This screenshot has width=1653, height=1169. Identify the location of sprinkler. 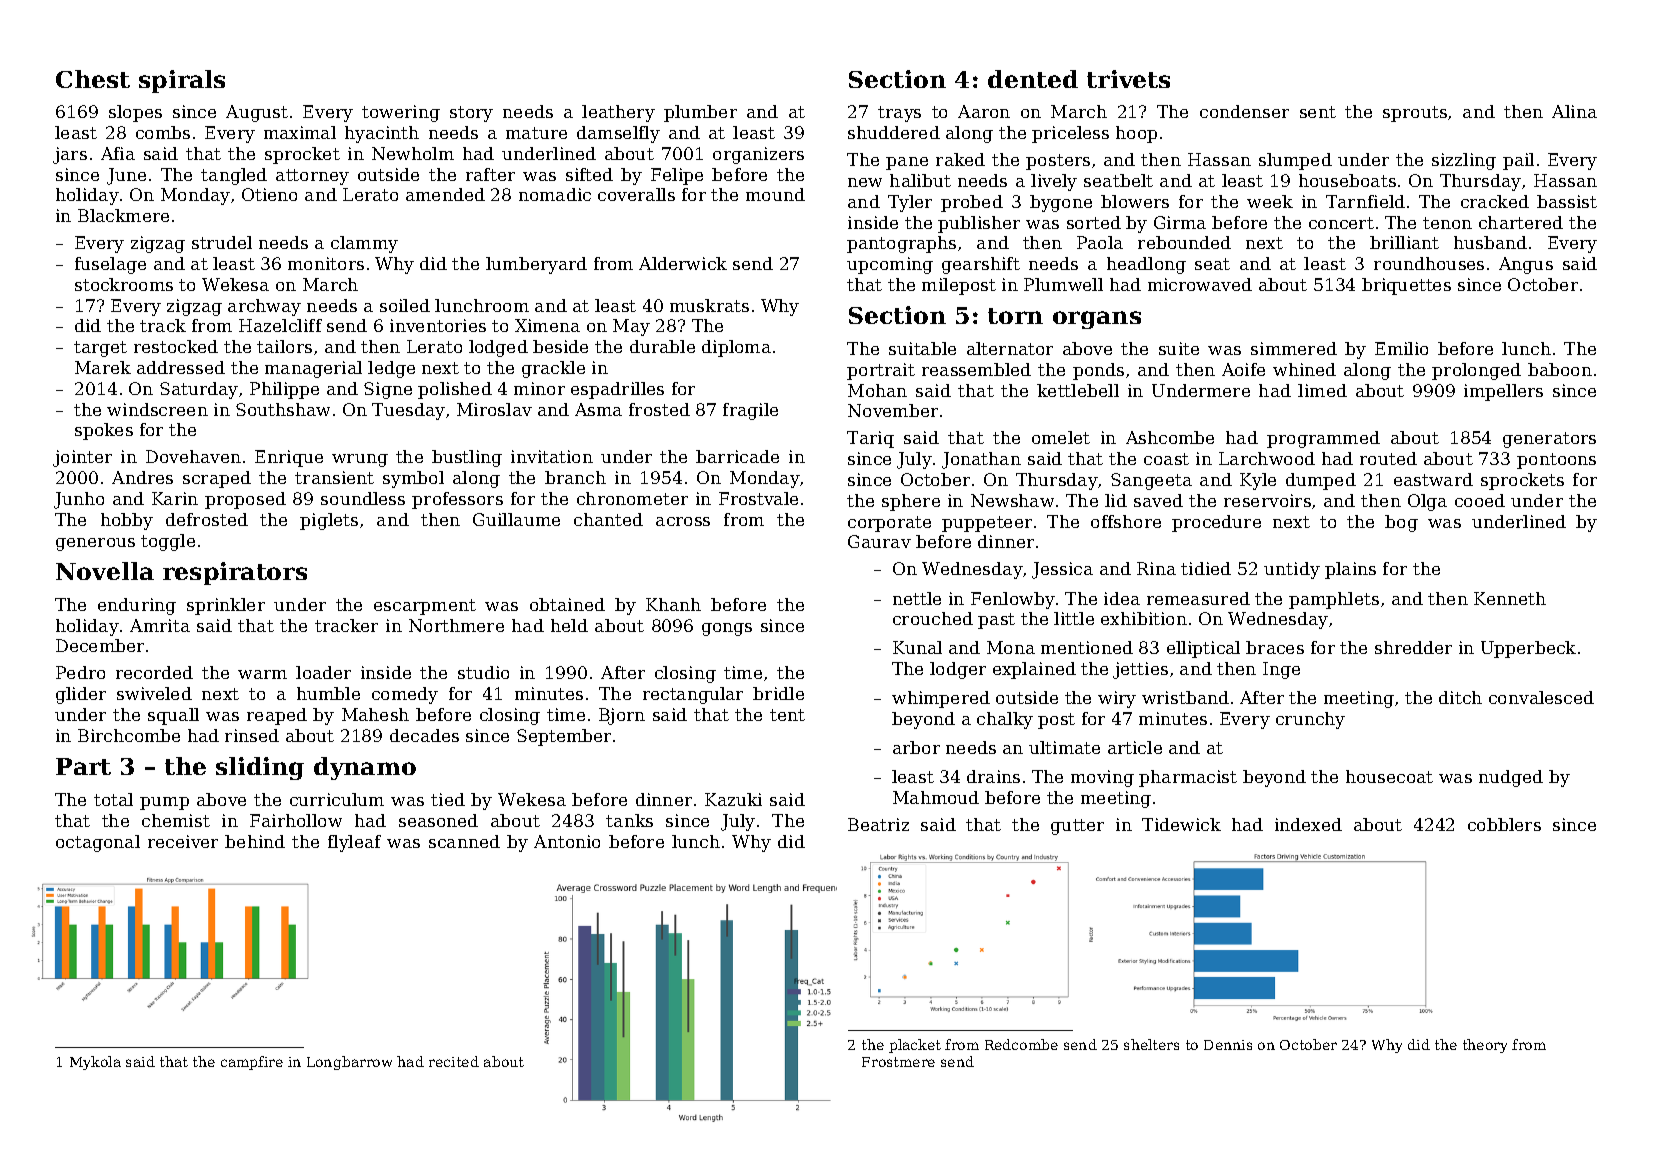
(226, 606).
